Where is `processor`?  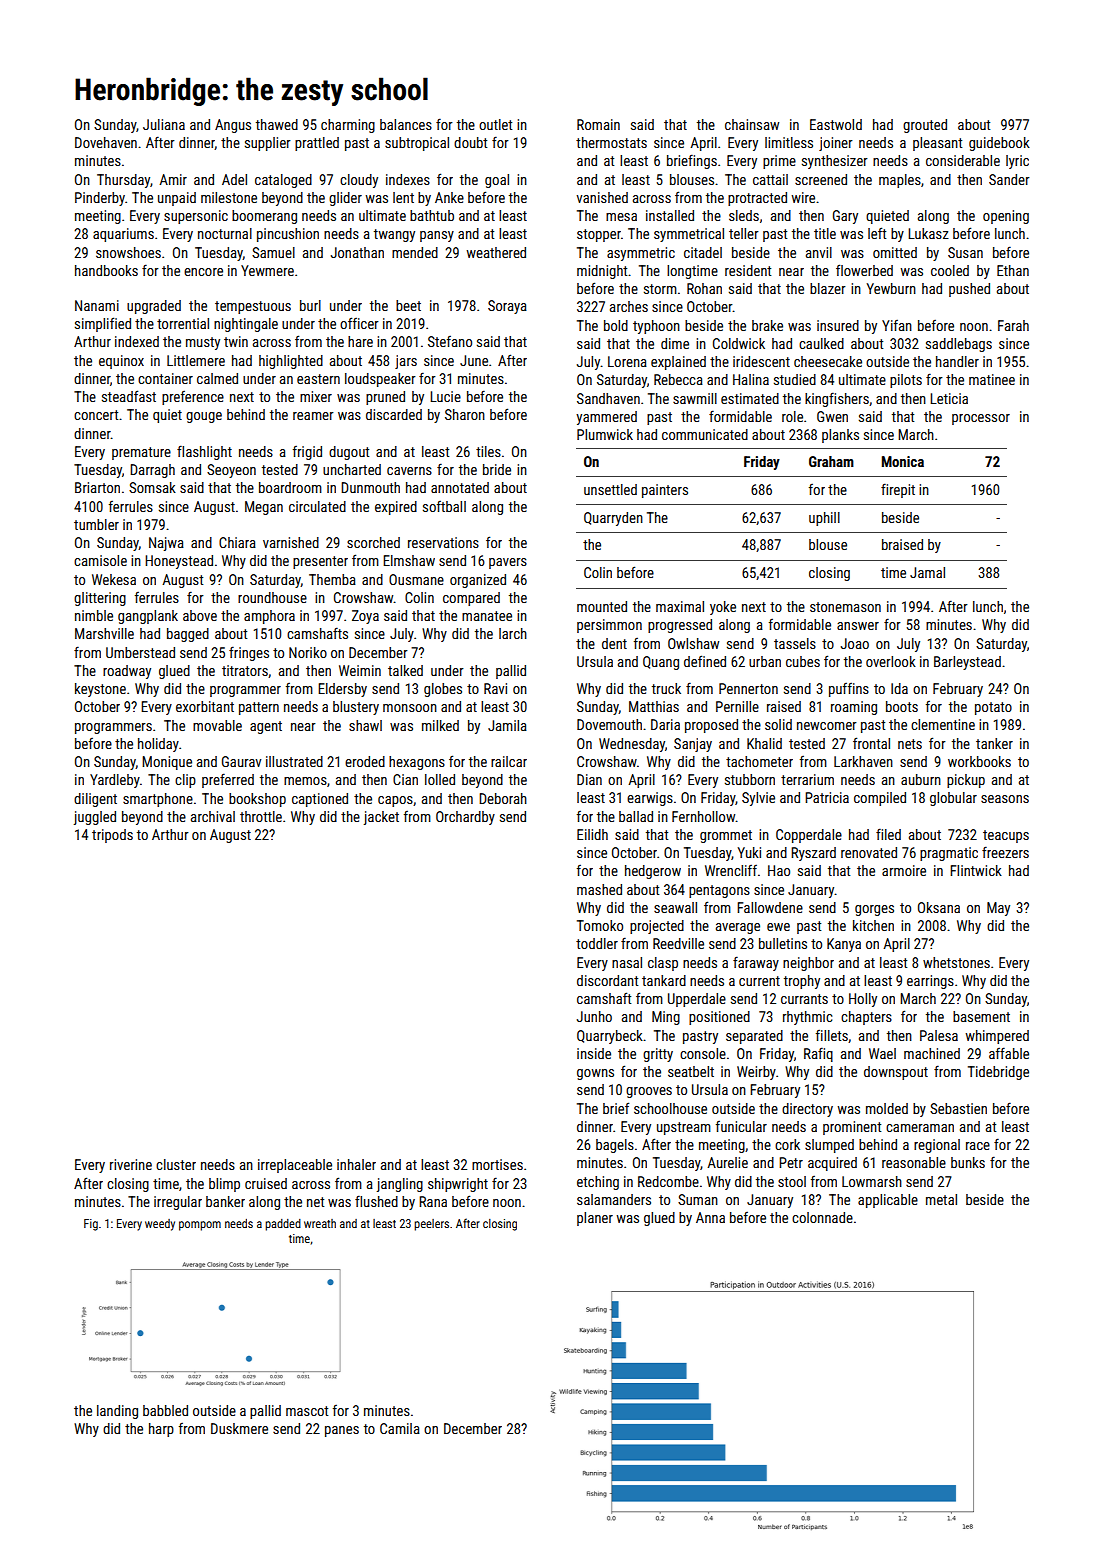
processor is located at coordinates (981, 419).
